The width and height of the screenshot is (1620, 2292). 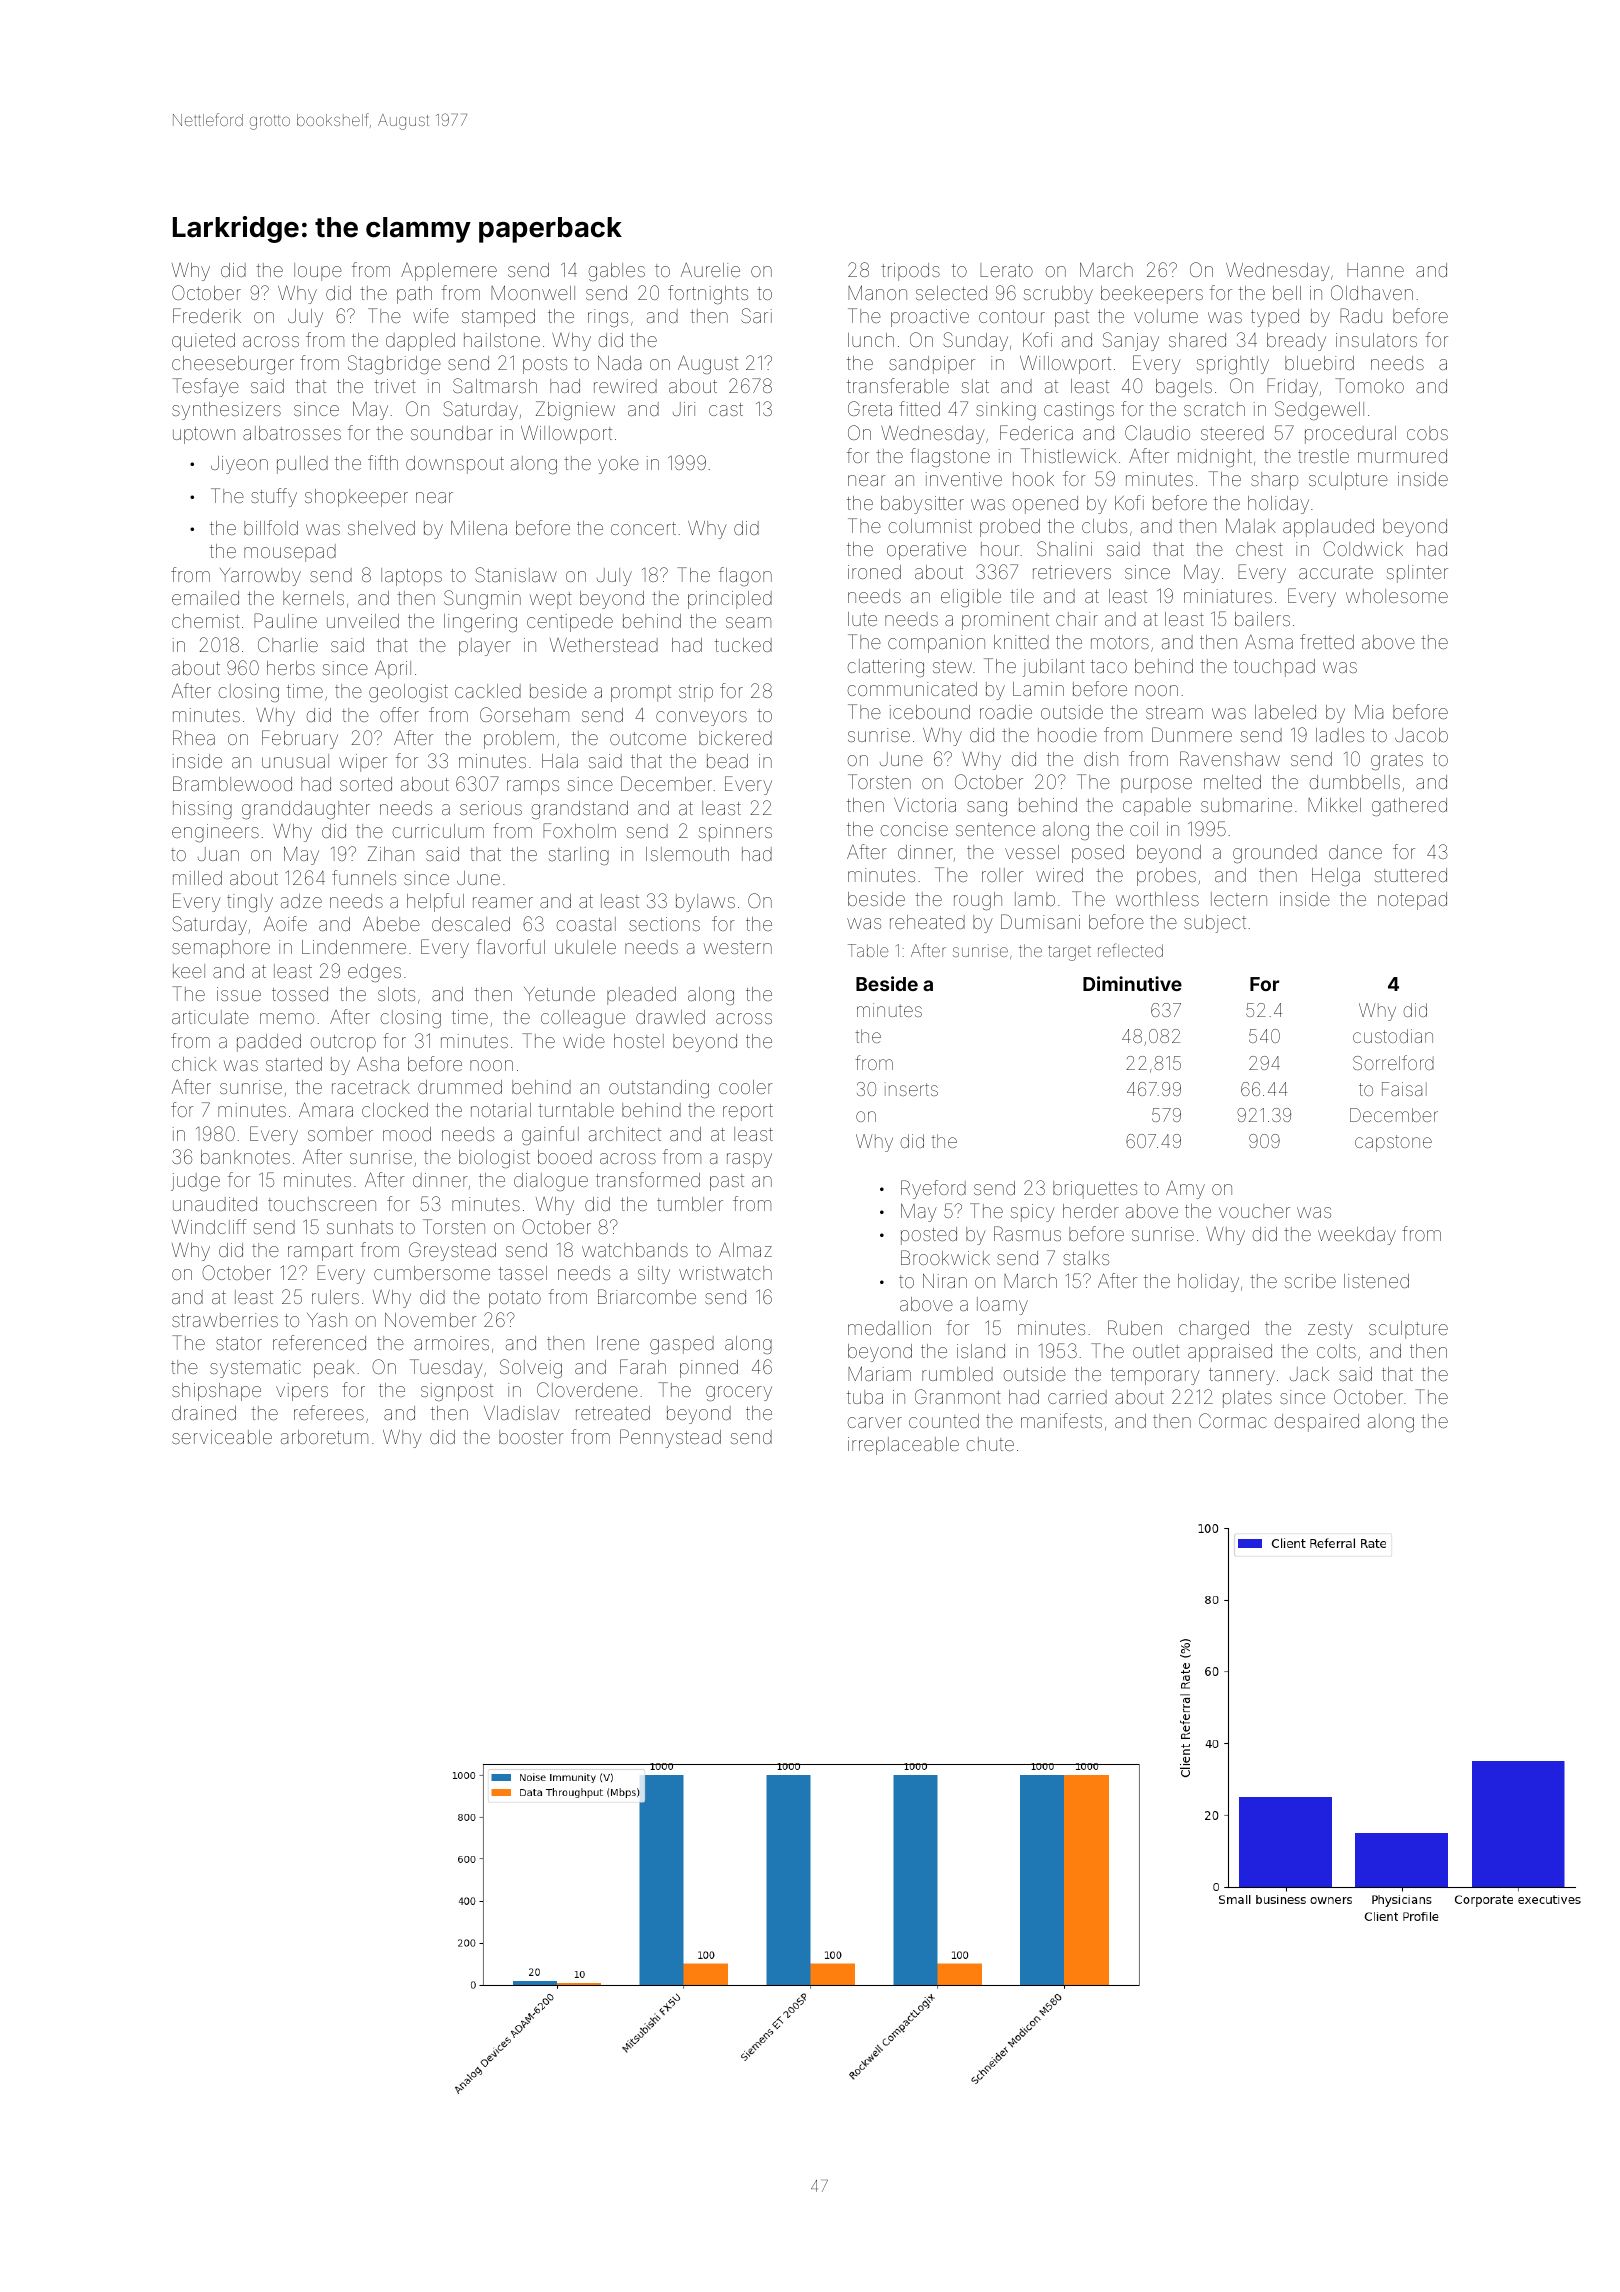 I want to click on Victoria, so click(x=925, y=805).
